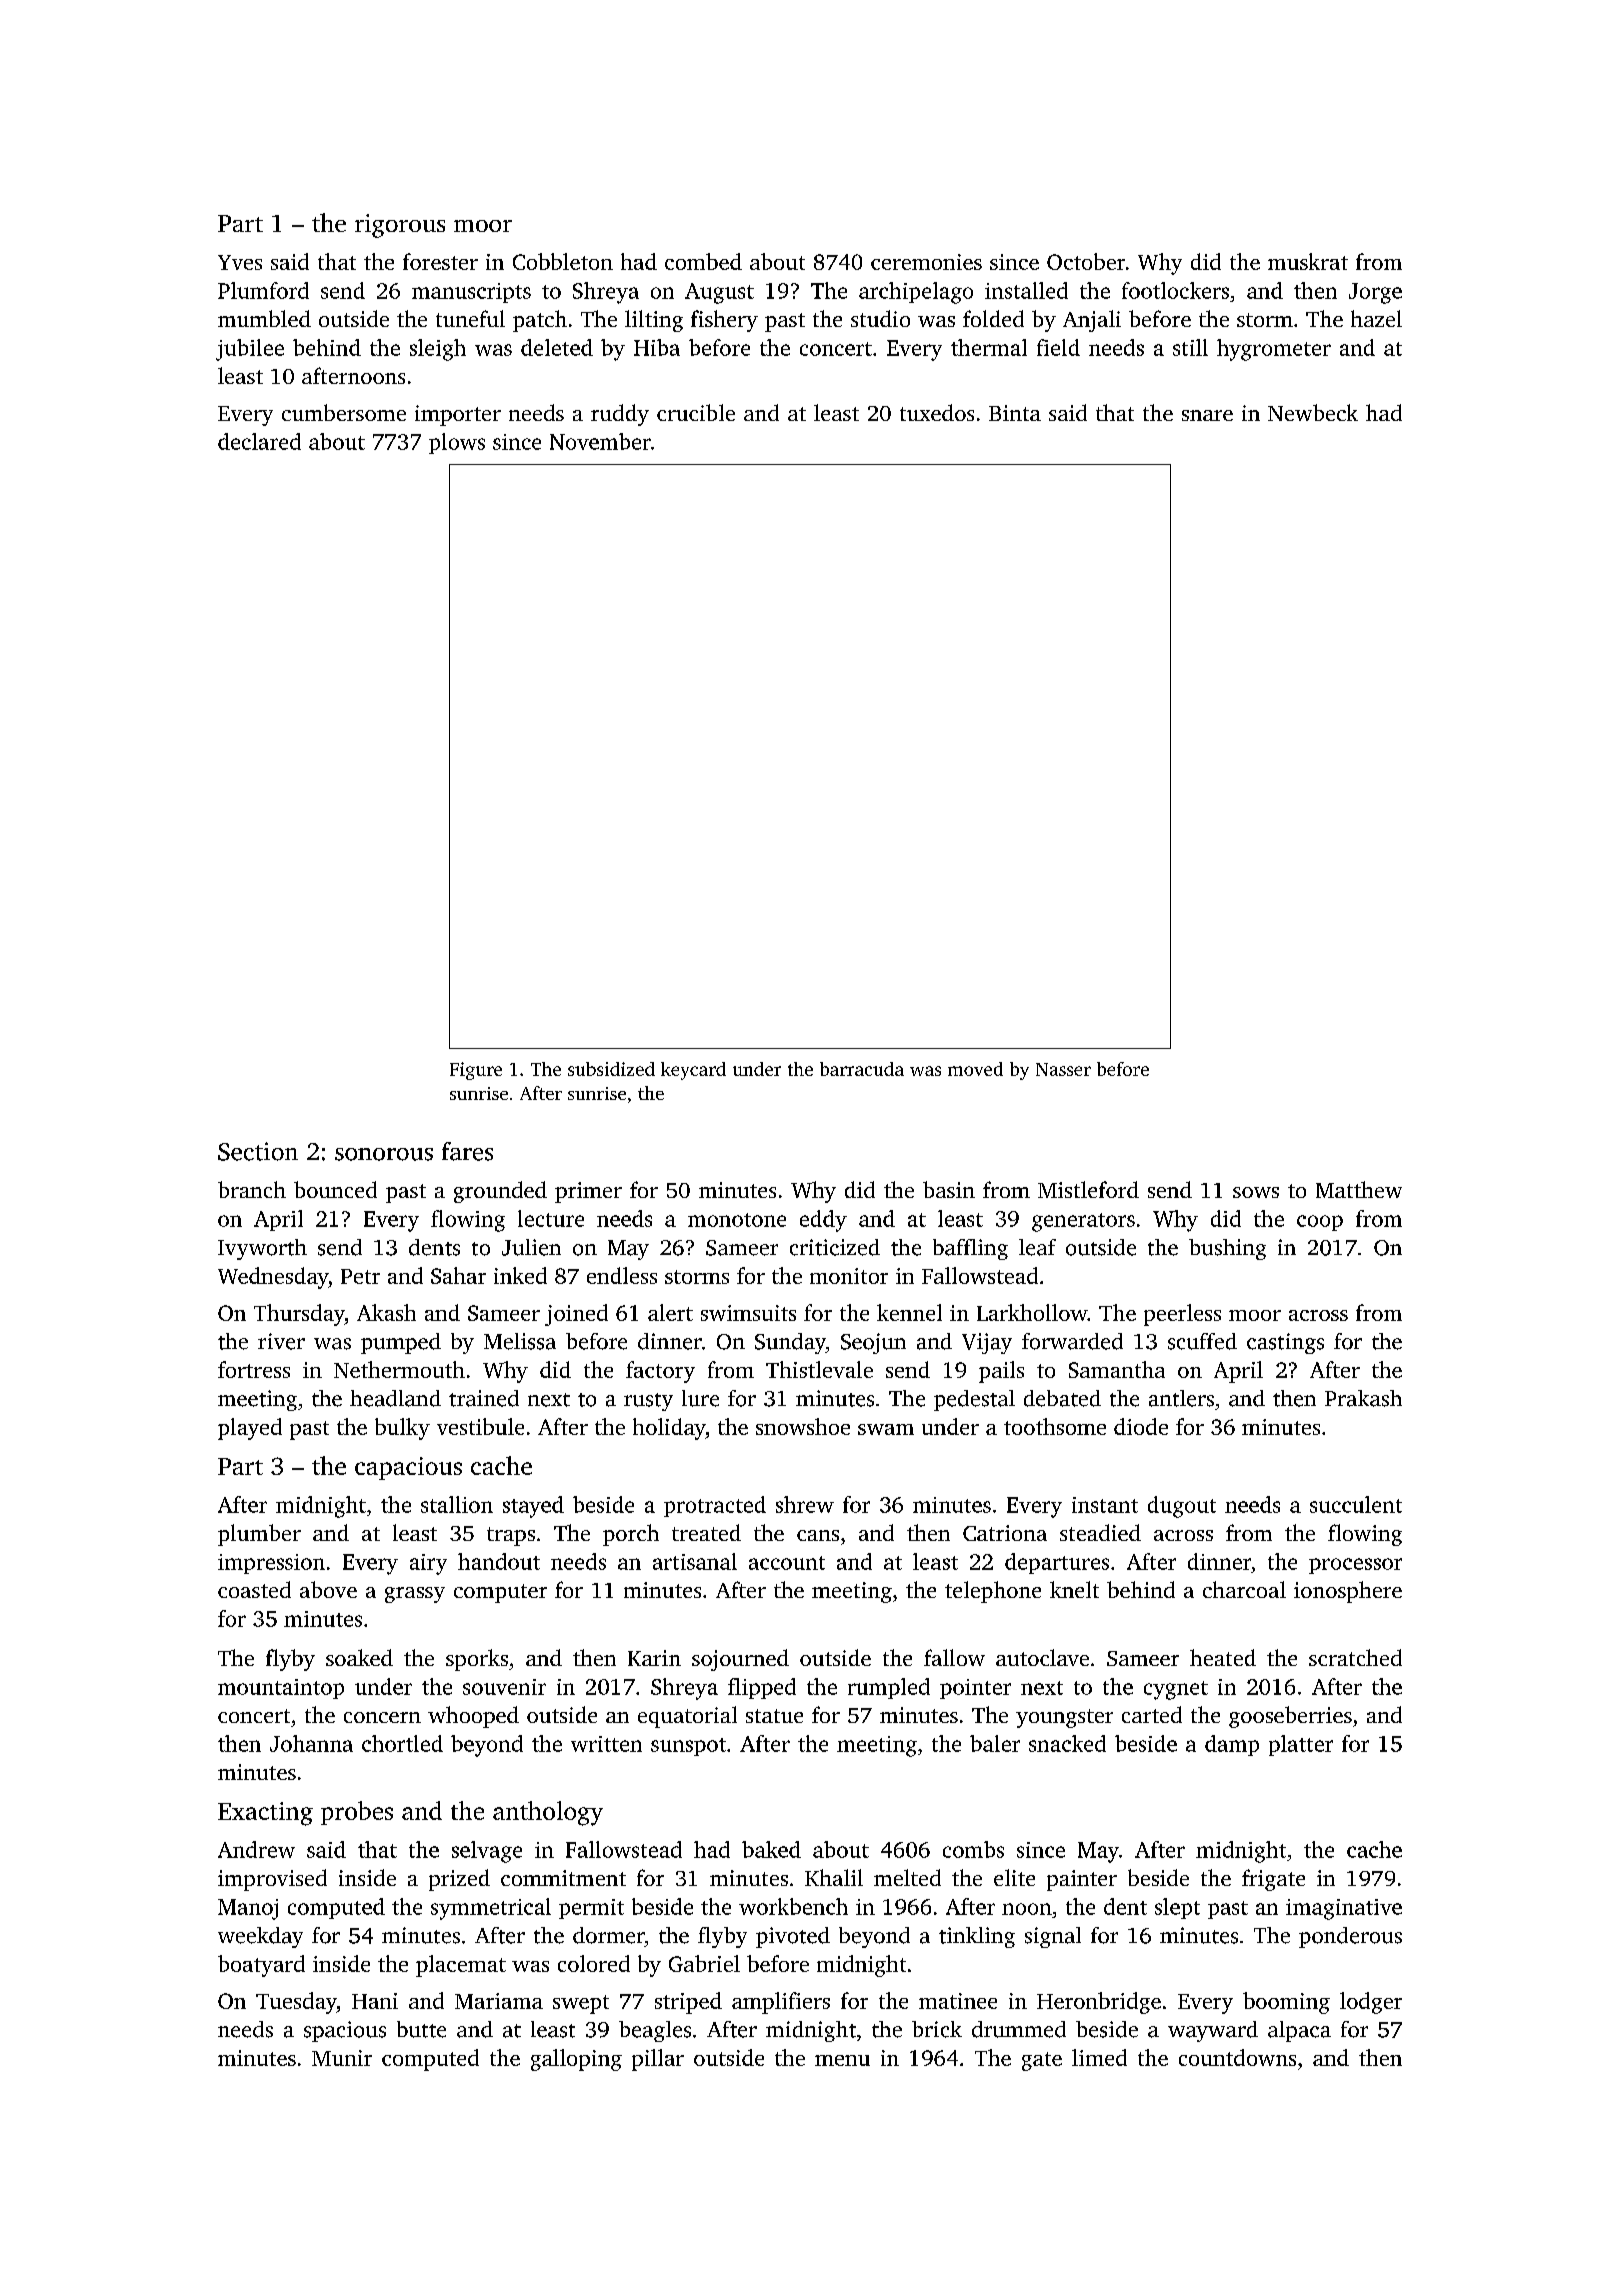 The height and width of the document is (2292, 1620). I want to click on pillar, so click(658, 2060).
